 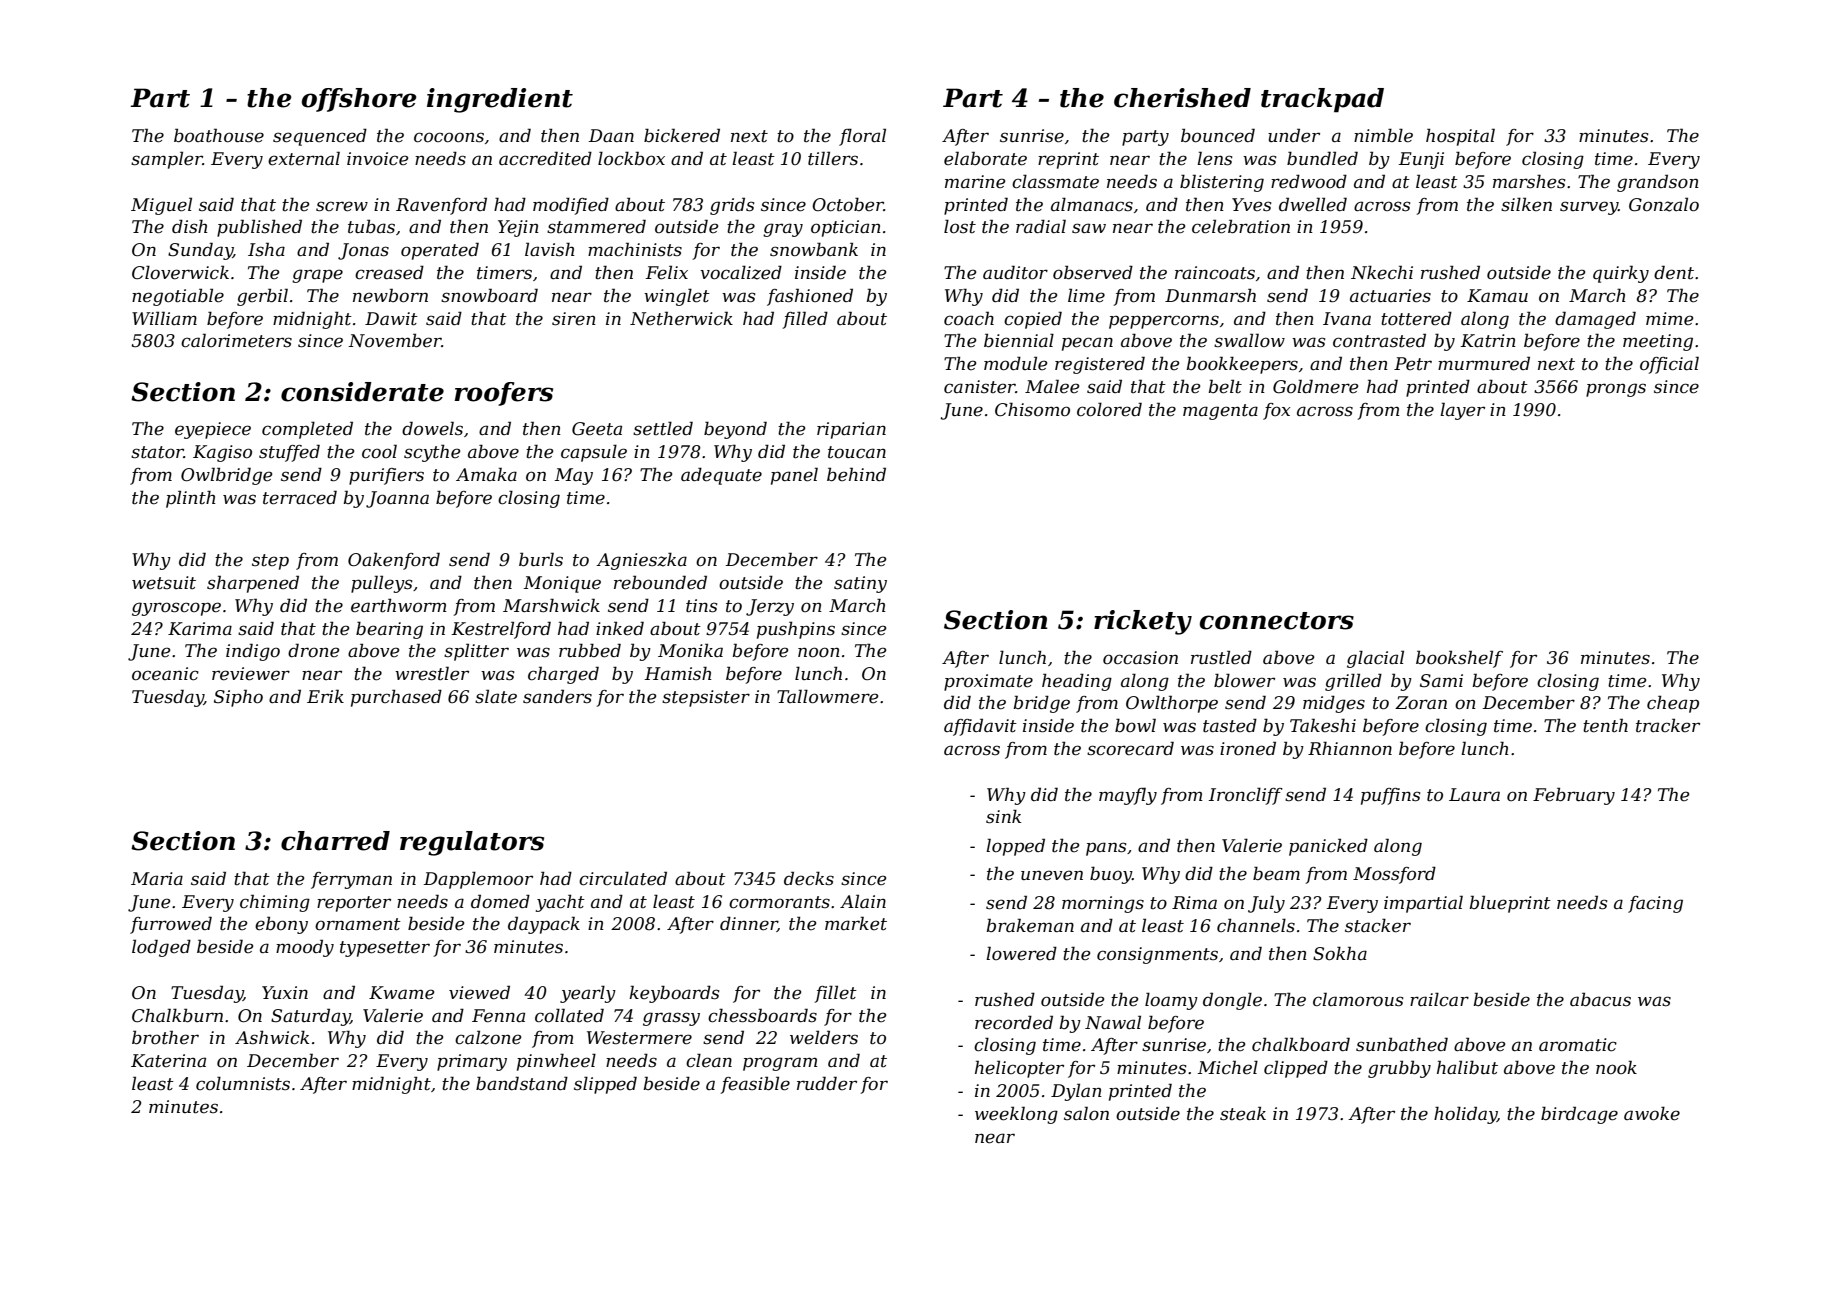 I want to click on toucan, so click(x=857, y=452).
